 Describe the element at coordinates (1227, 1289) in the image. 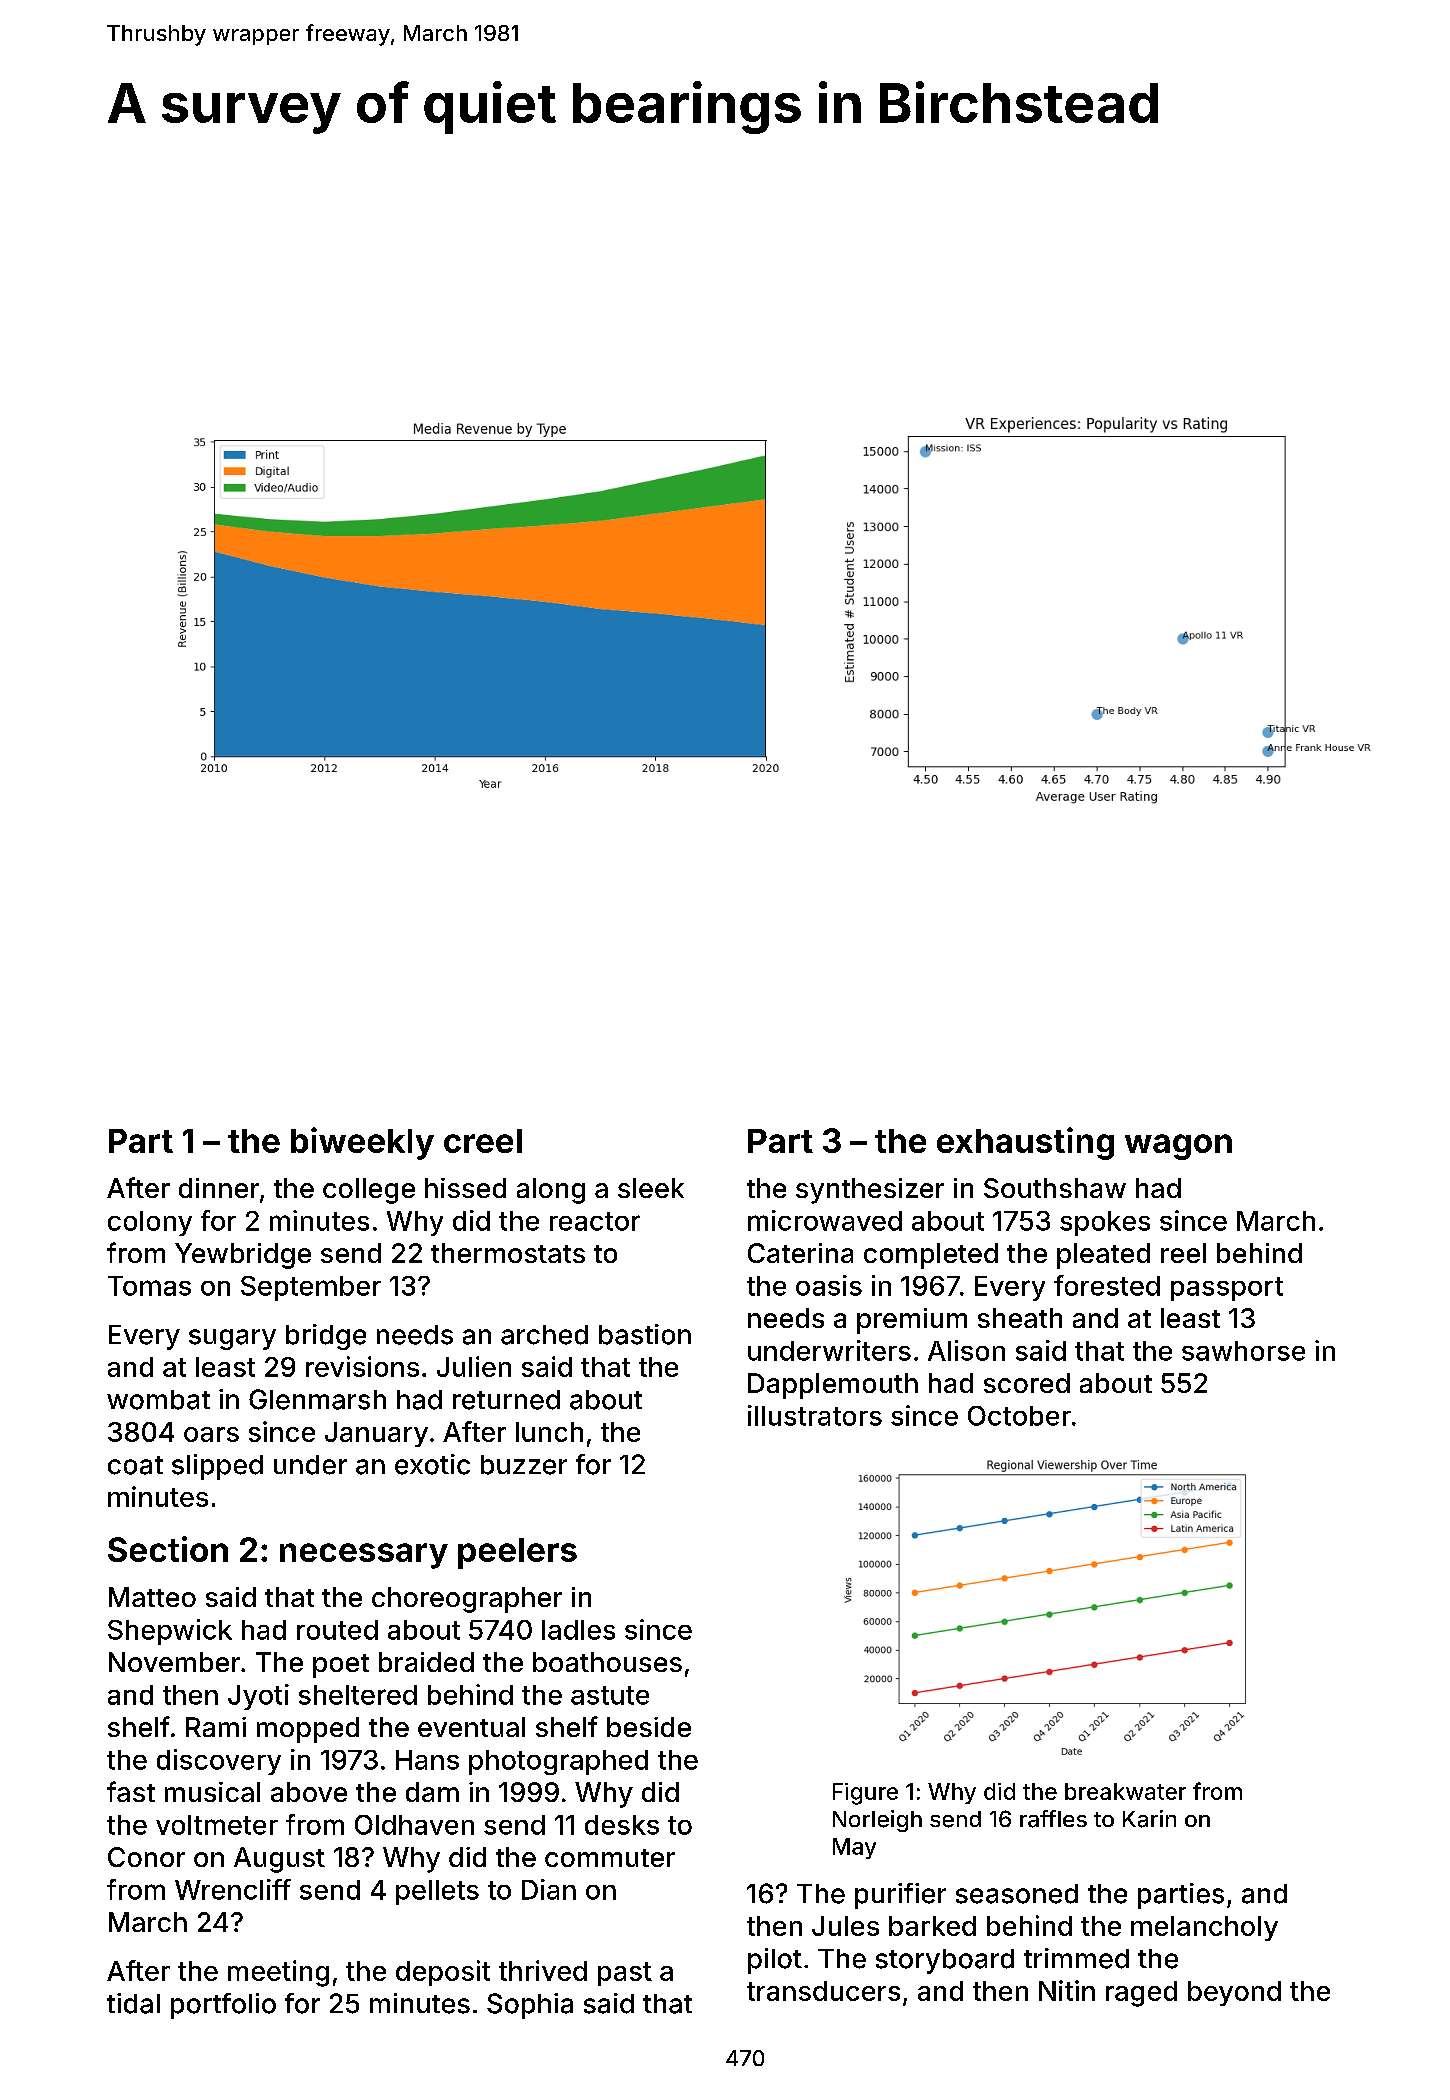

I see `passport` at that location.
